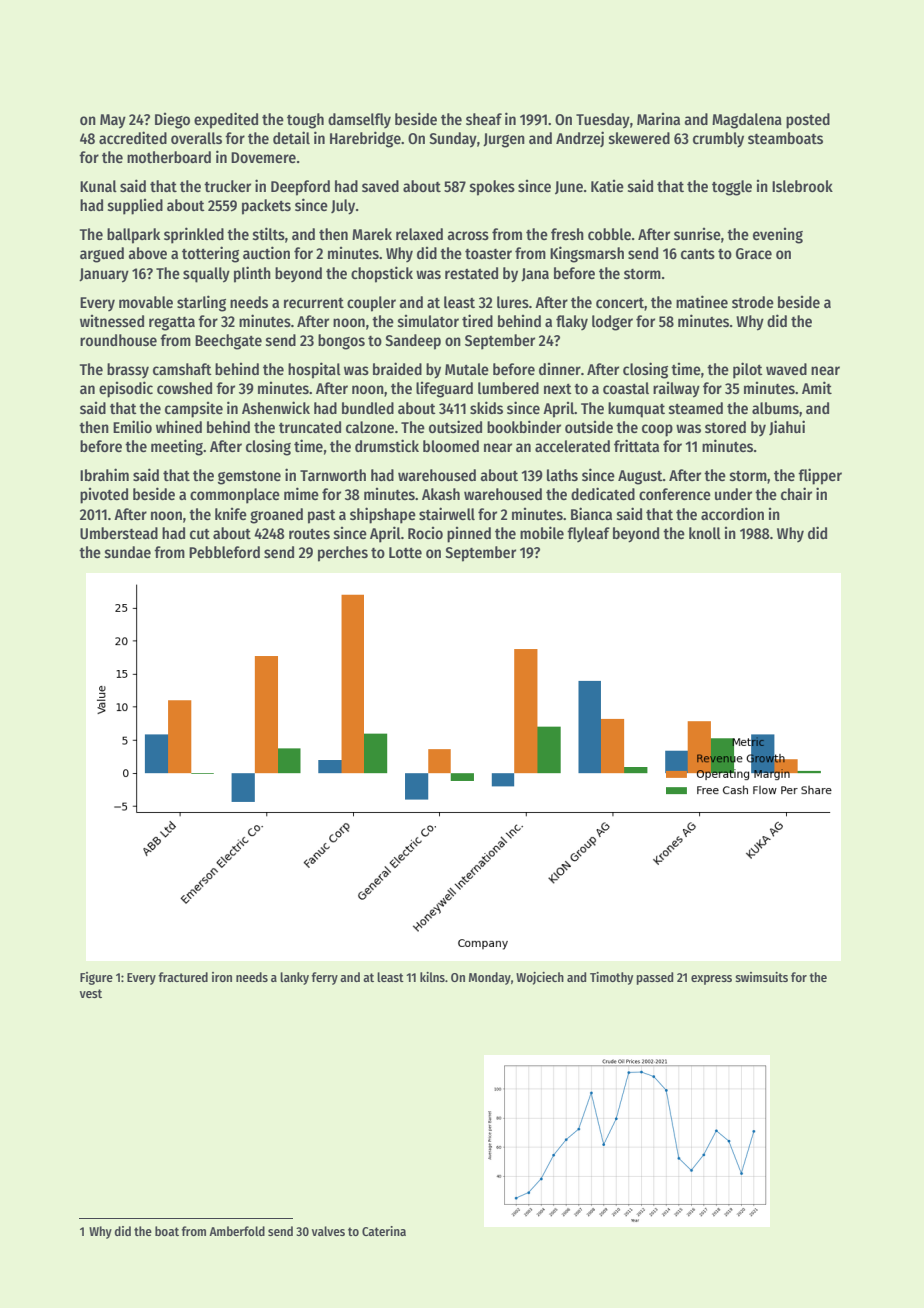 The width and height of the image is (924, 1308). I want to click on Umberstead, so click(119, 533).
